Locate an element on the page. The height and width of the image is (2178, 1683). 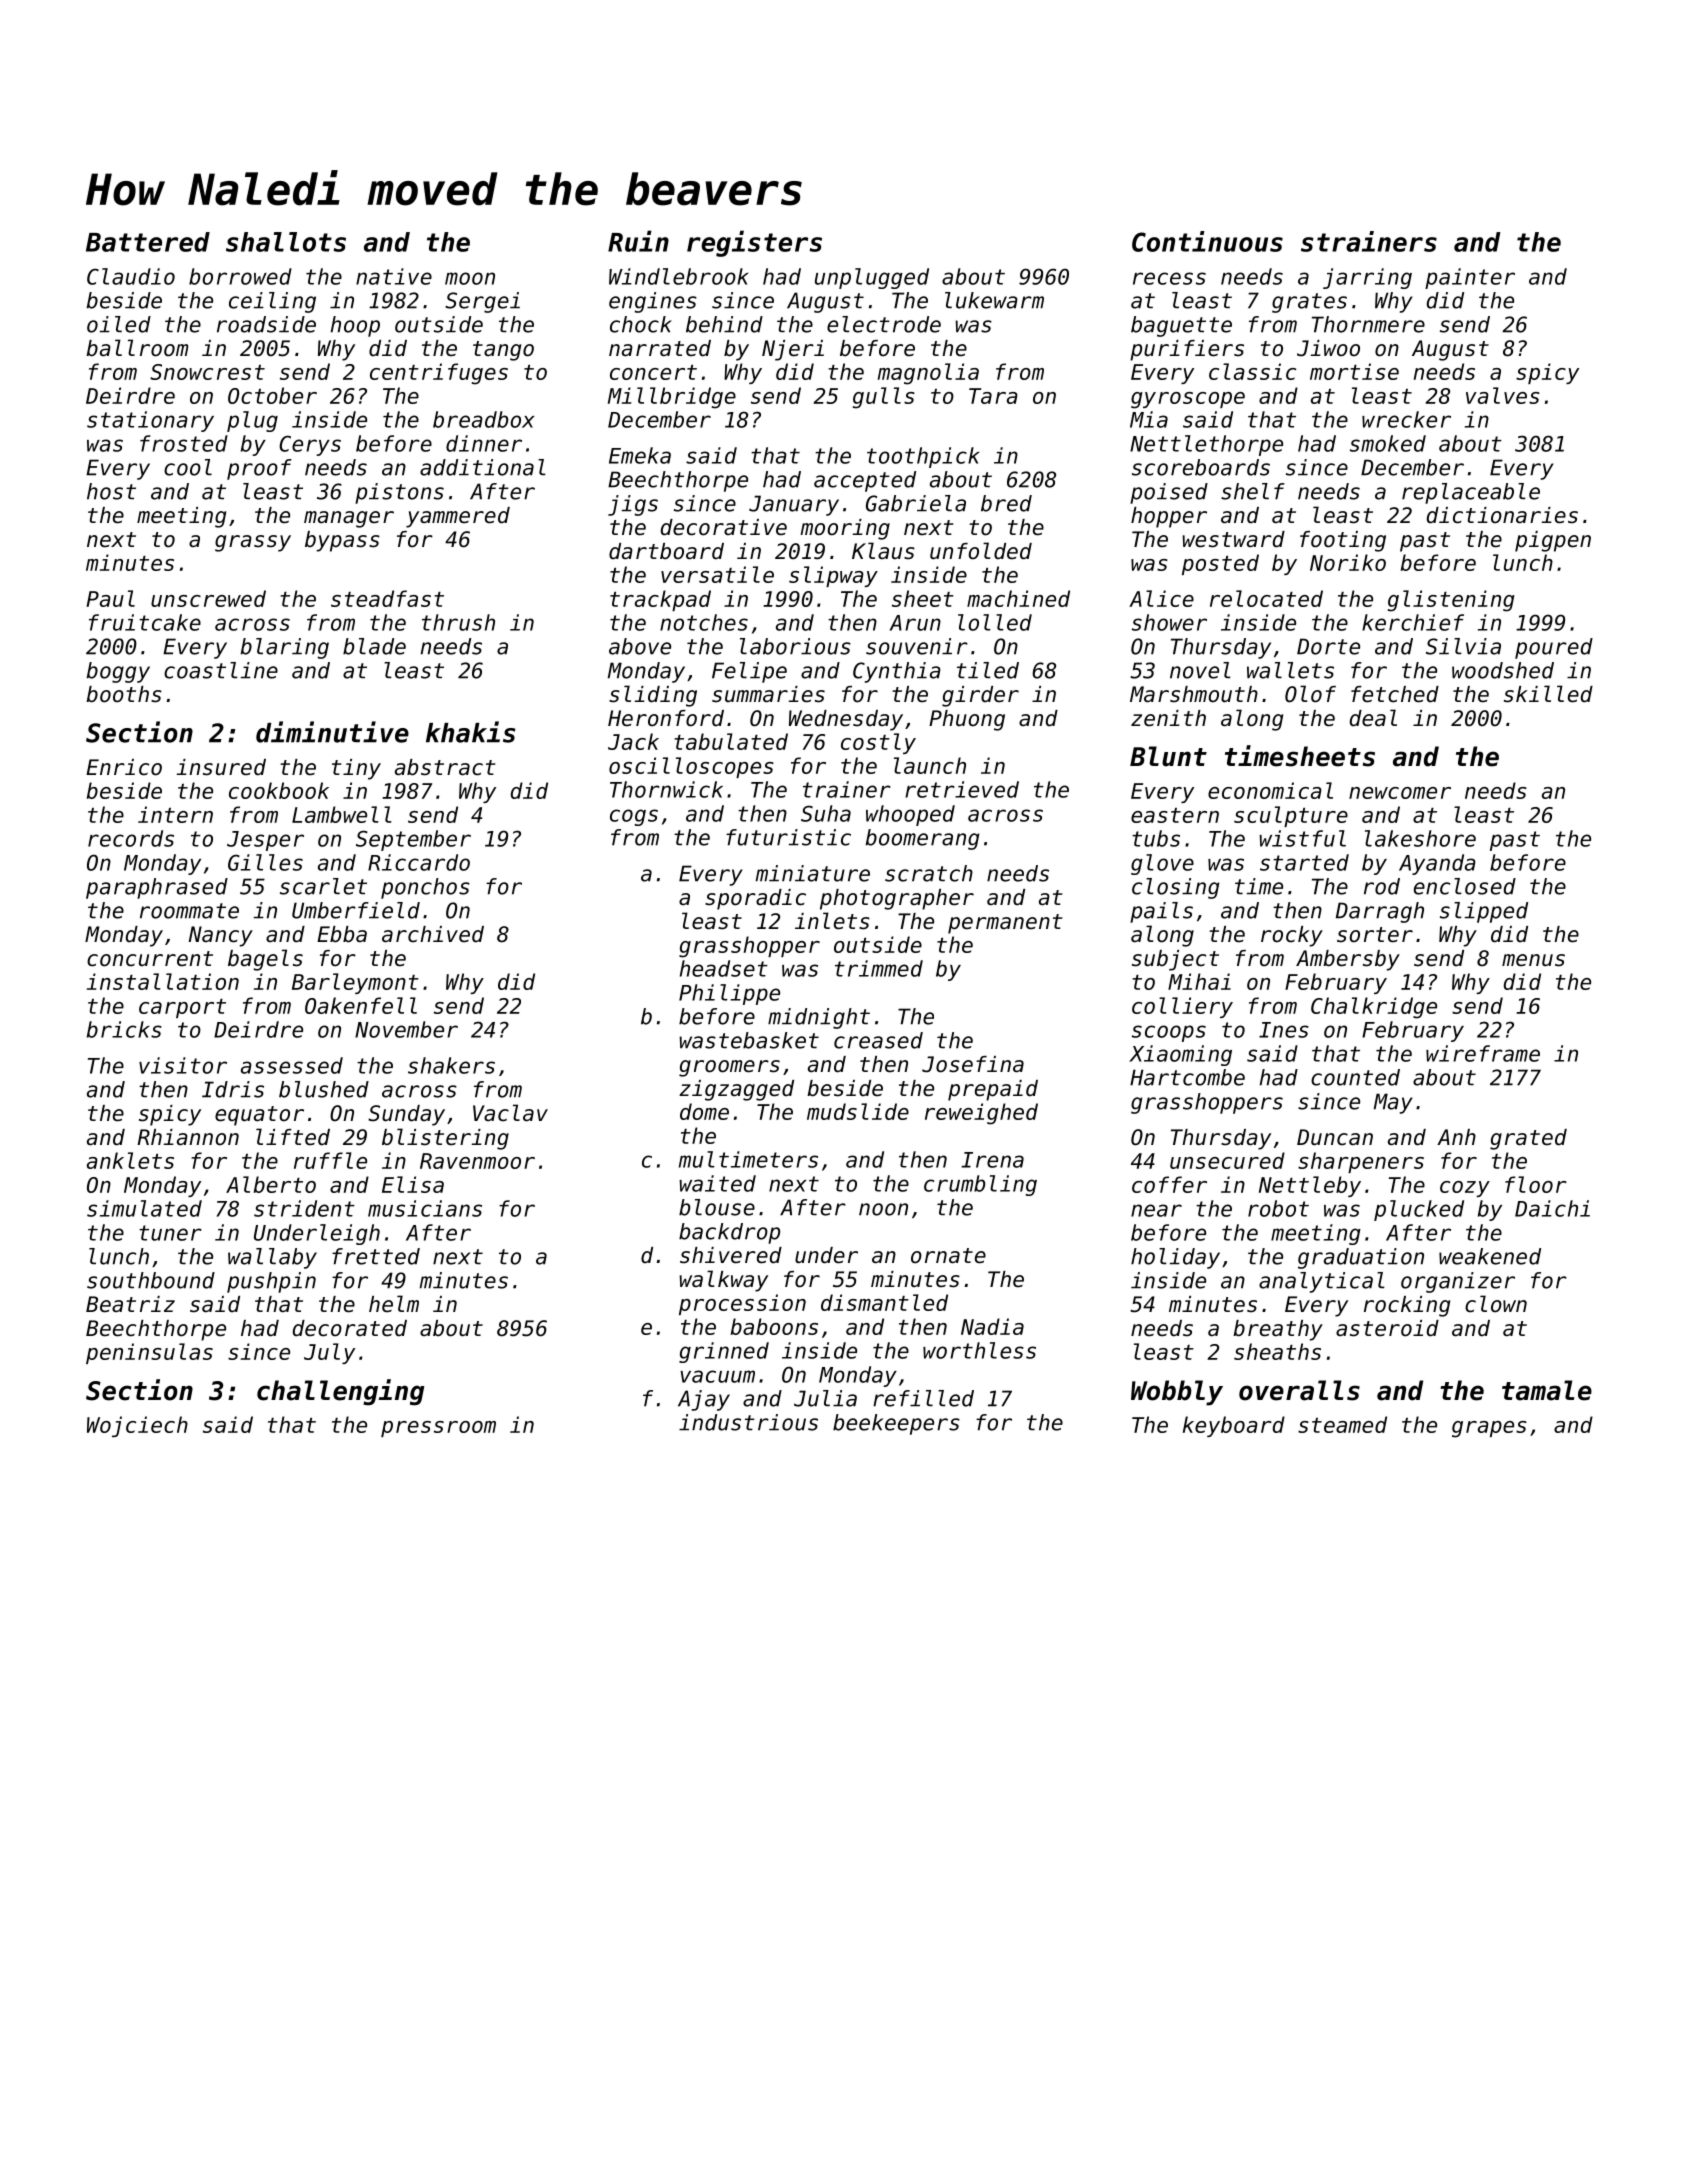
Daichi is located at coordinates (1552, 1208).
